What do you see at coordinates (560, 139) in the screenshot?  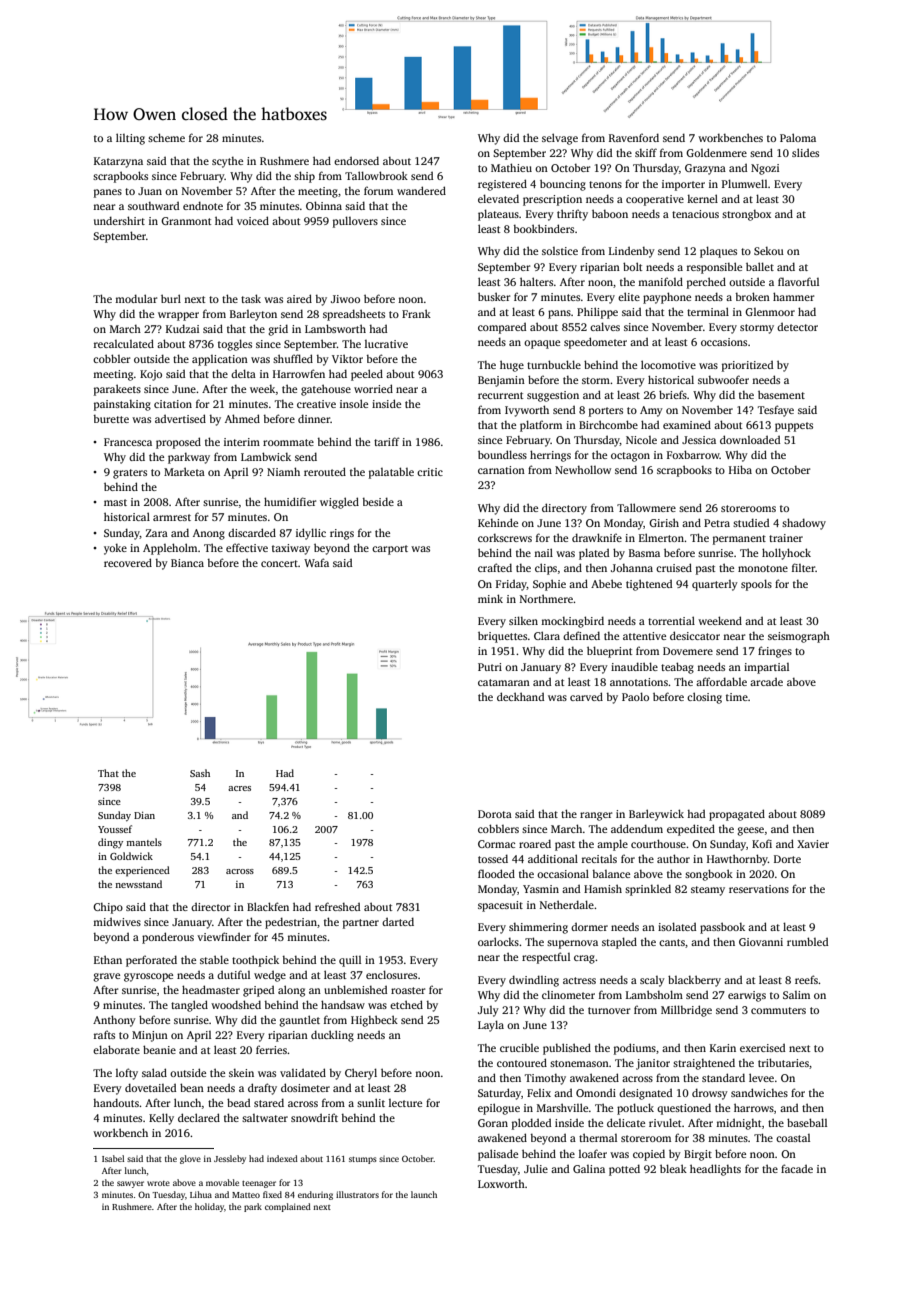 I see `selvage` at bounding box center [560, 139].
